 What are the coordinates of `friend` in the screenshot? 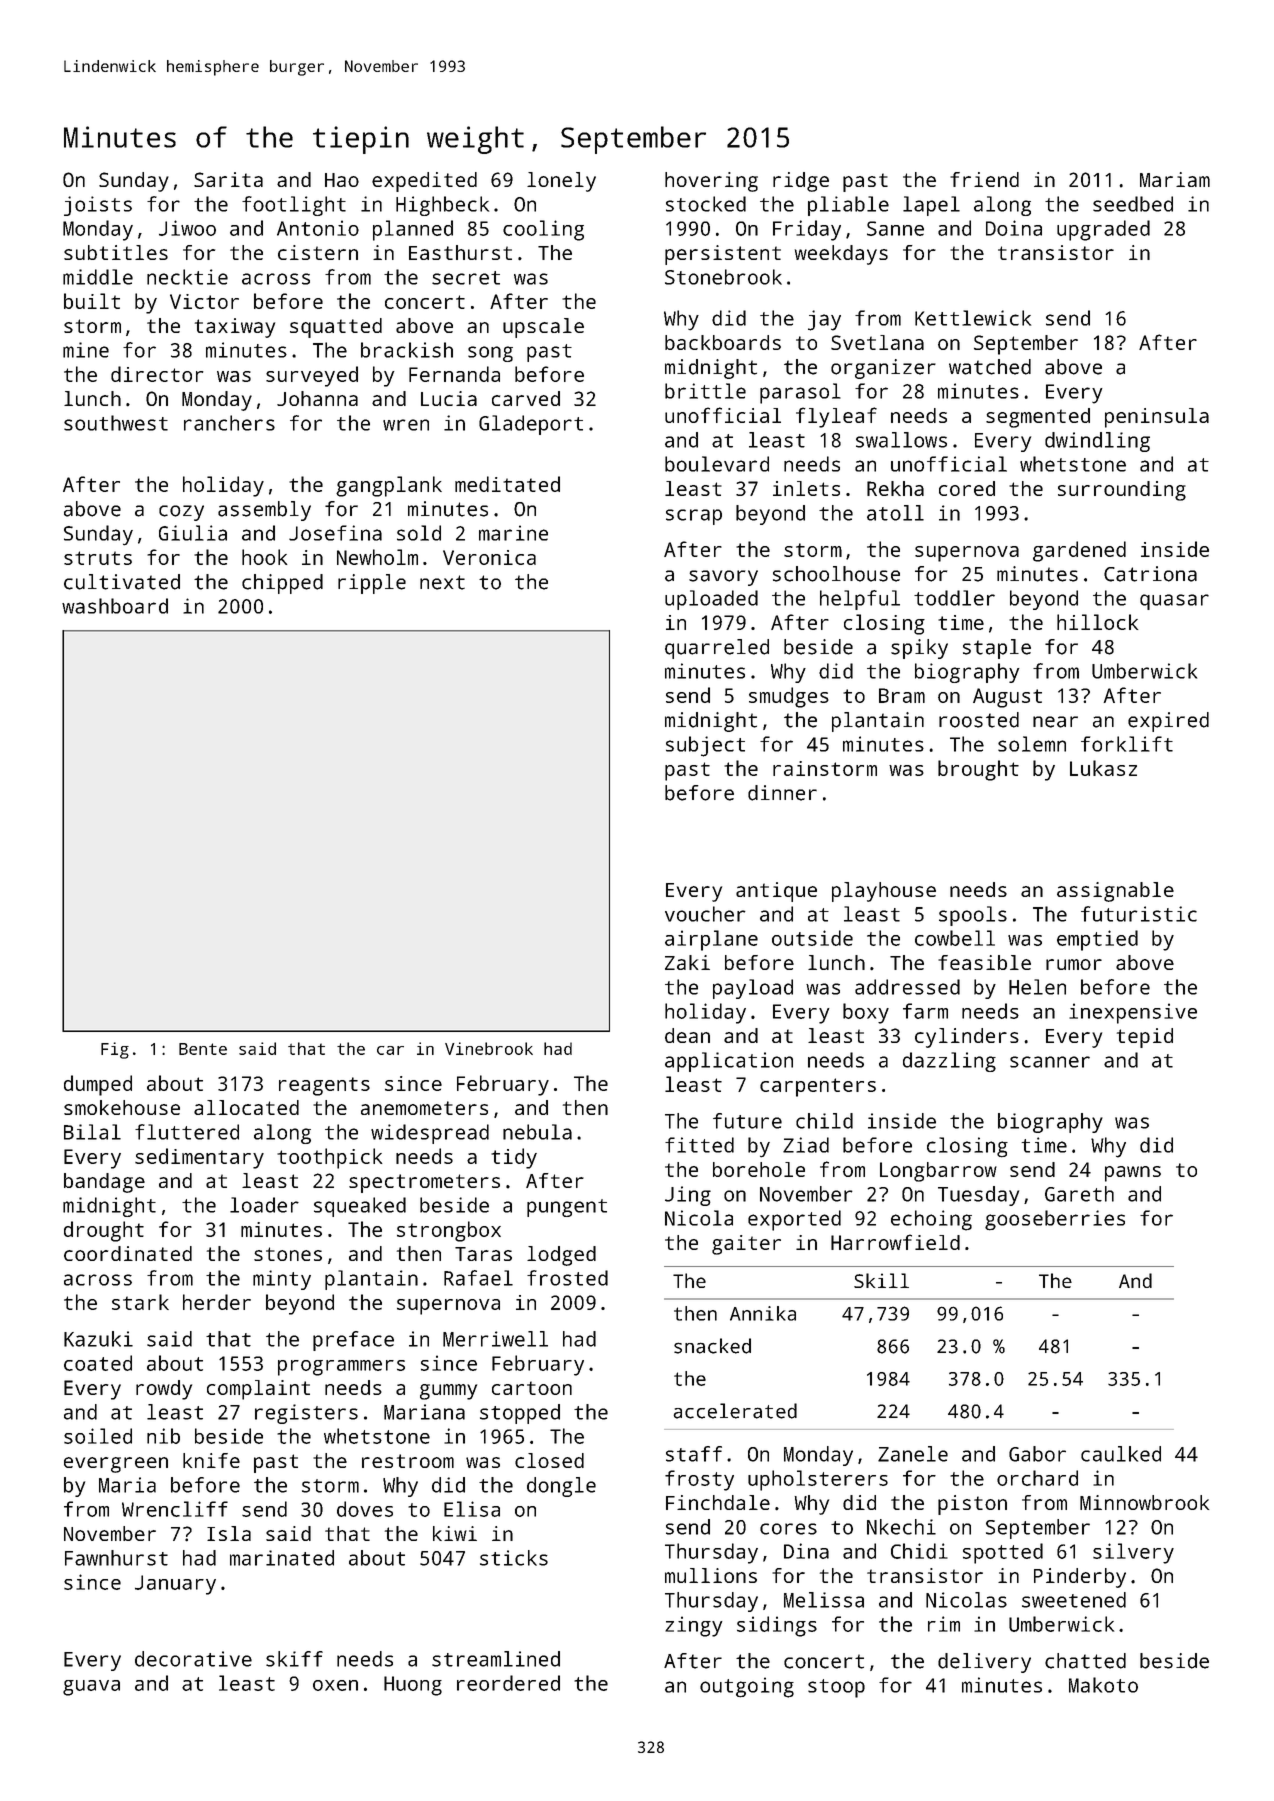 It's located at (984, 179).
